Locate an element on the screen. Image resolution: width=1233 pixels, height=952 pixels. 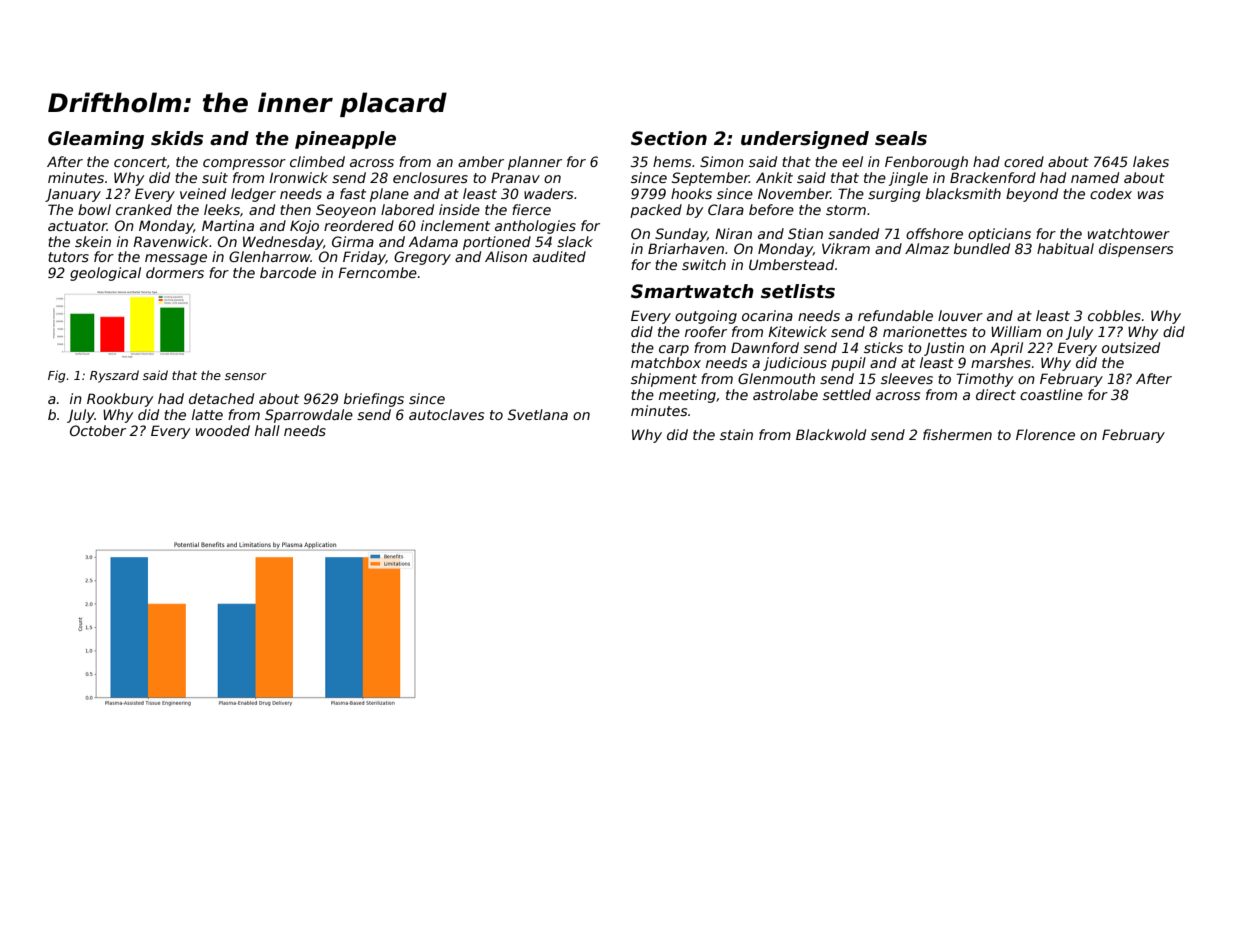
undersigned is located at coordinates (805, 140).
